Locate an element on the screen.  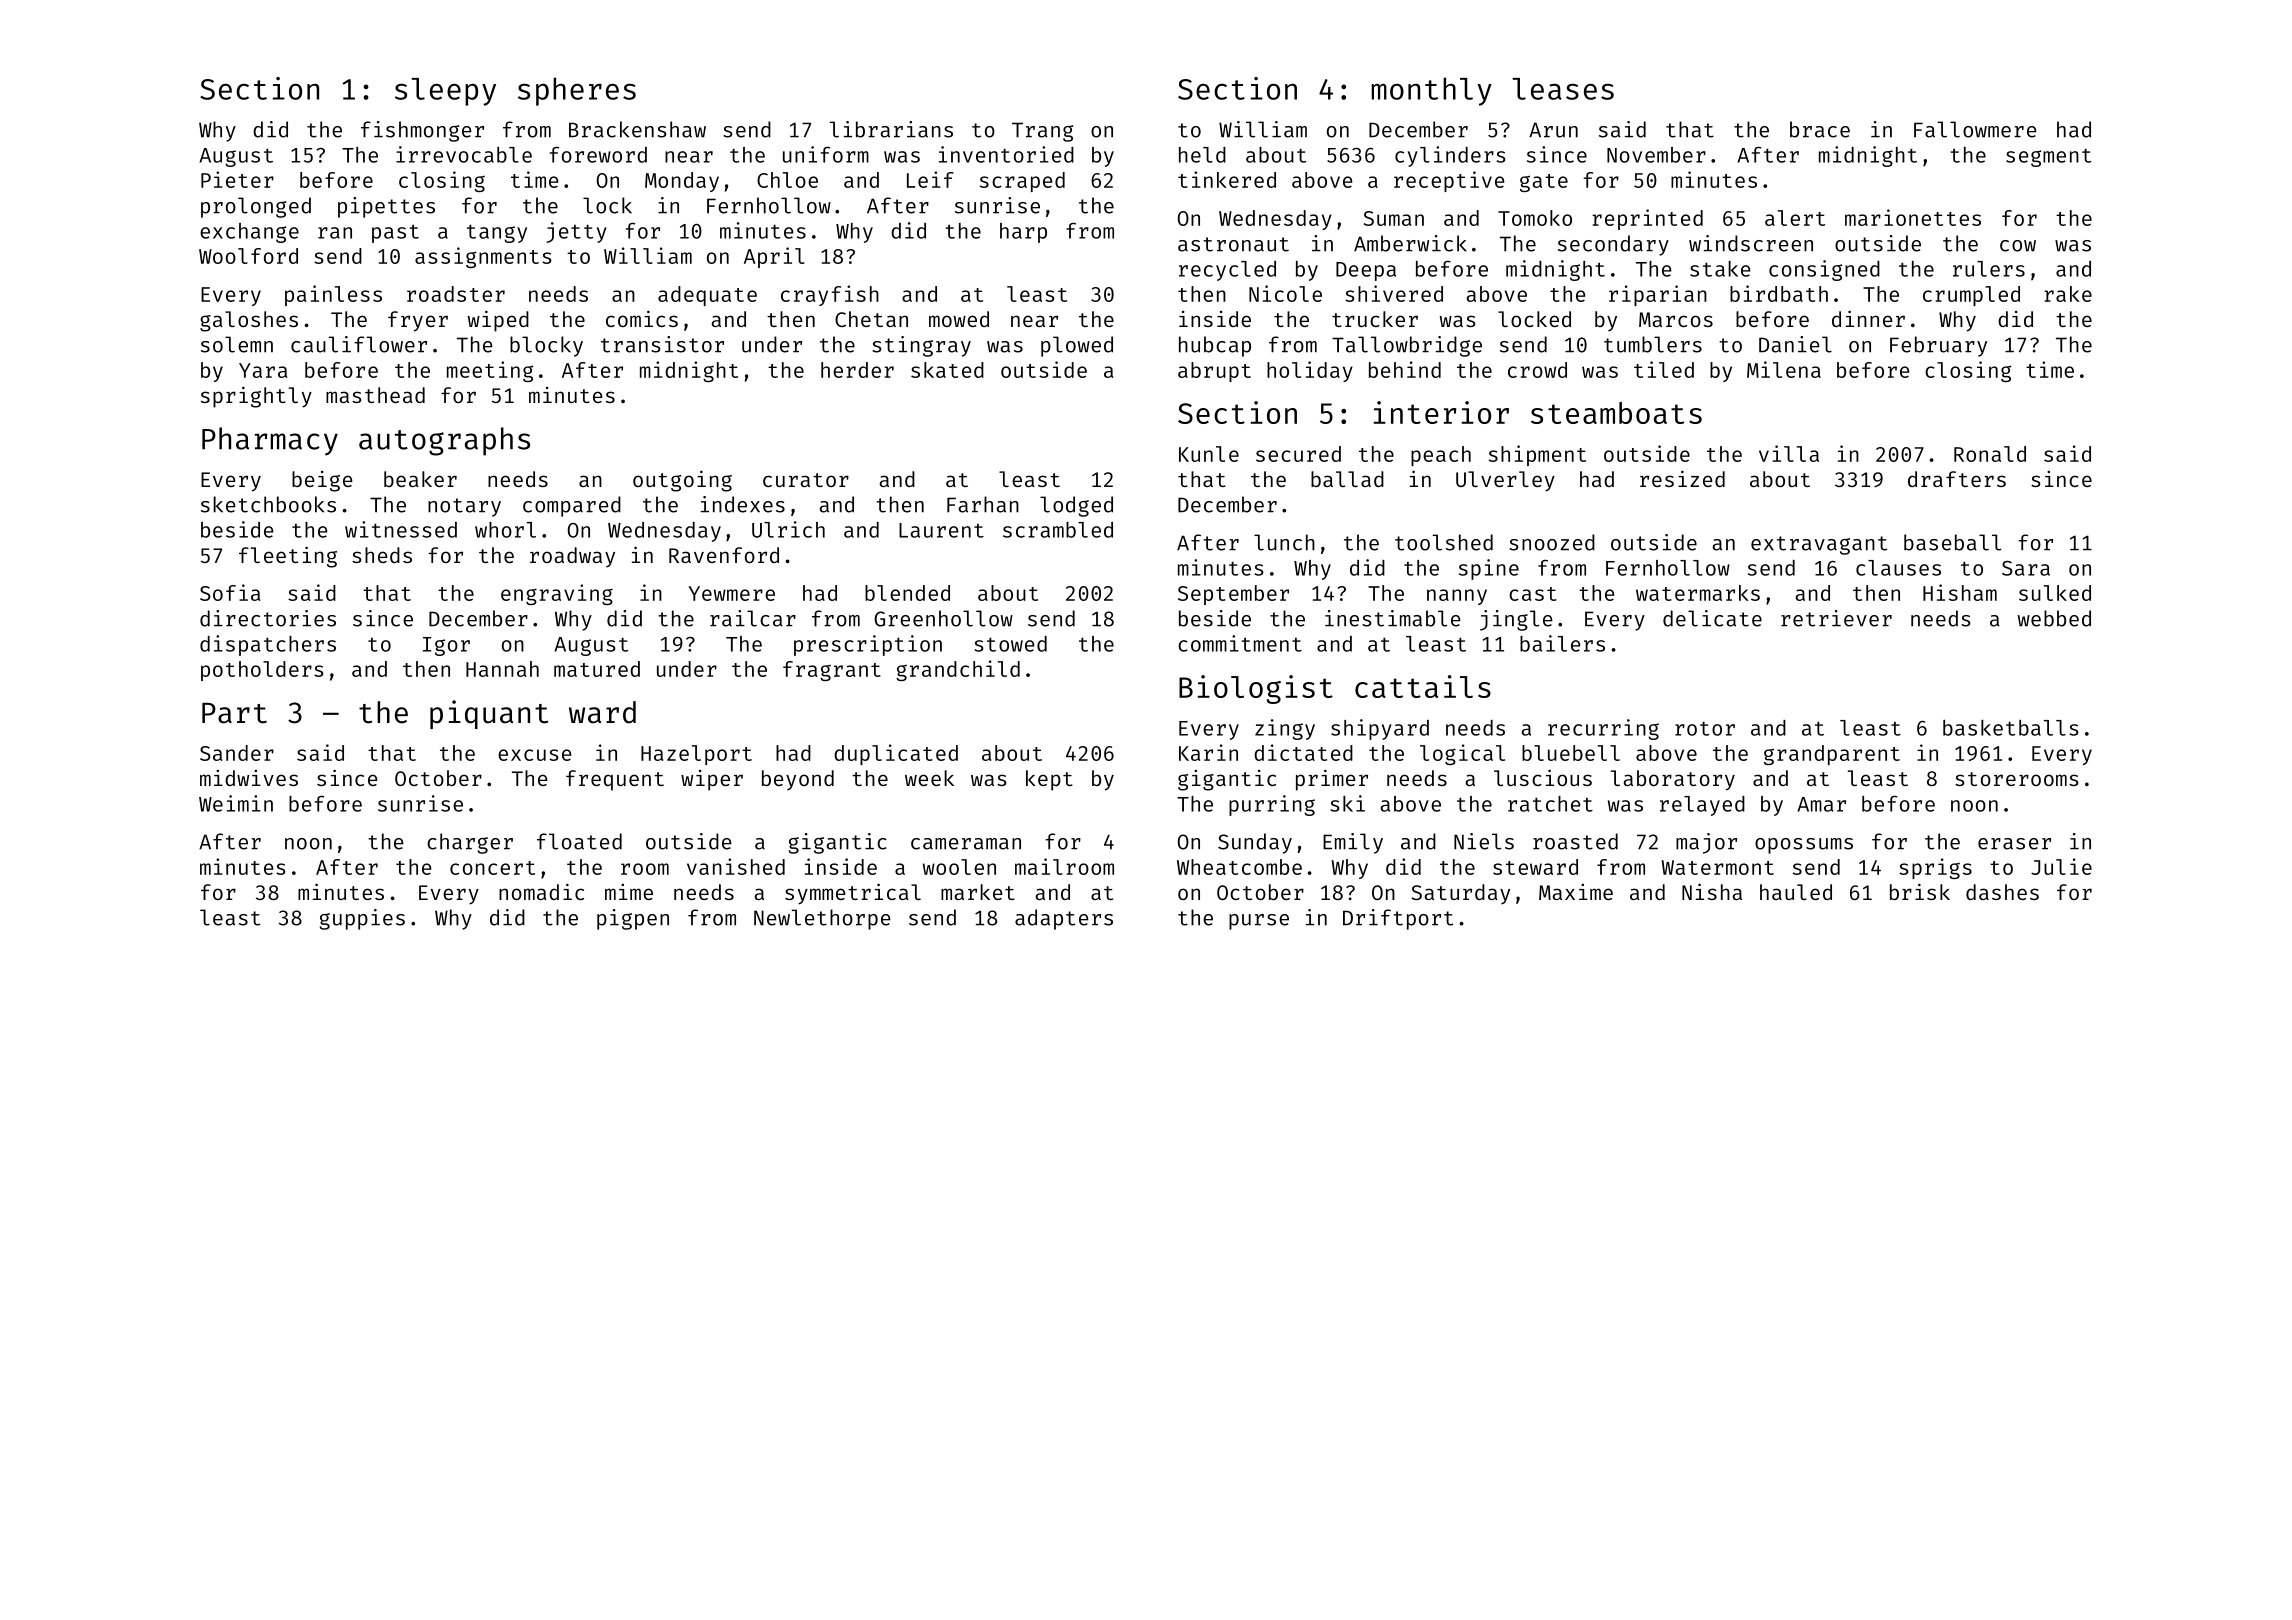
crumpled is located at coordinates (1971, 296).
